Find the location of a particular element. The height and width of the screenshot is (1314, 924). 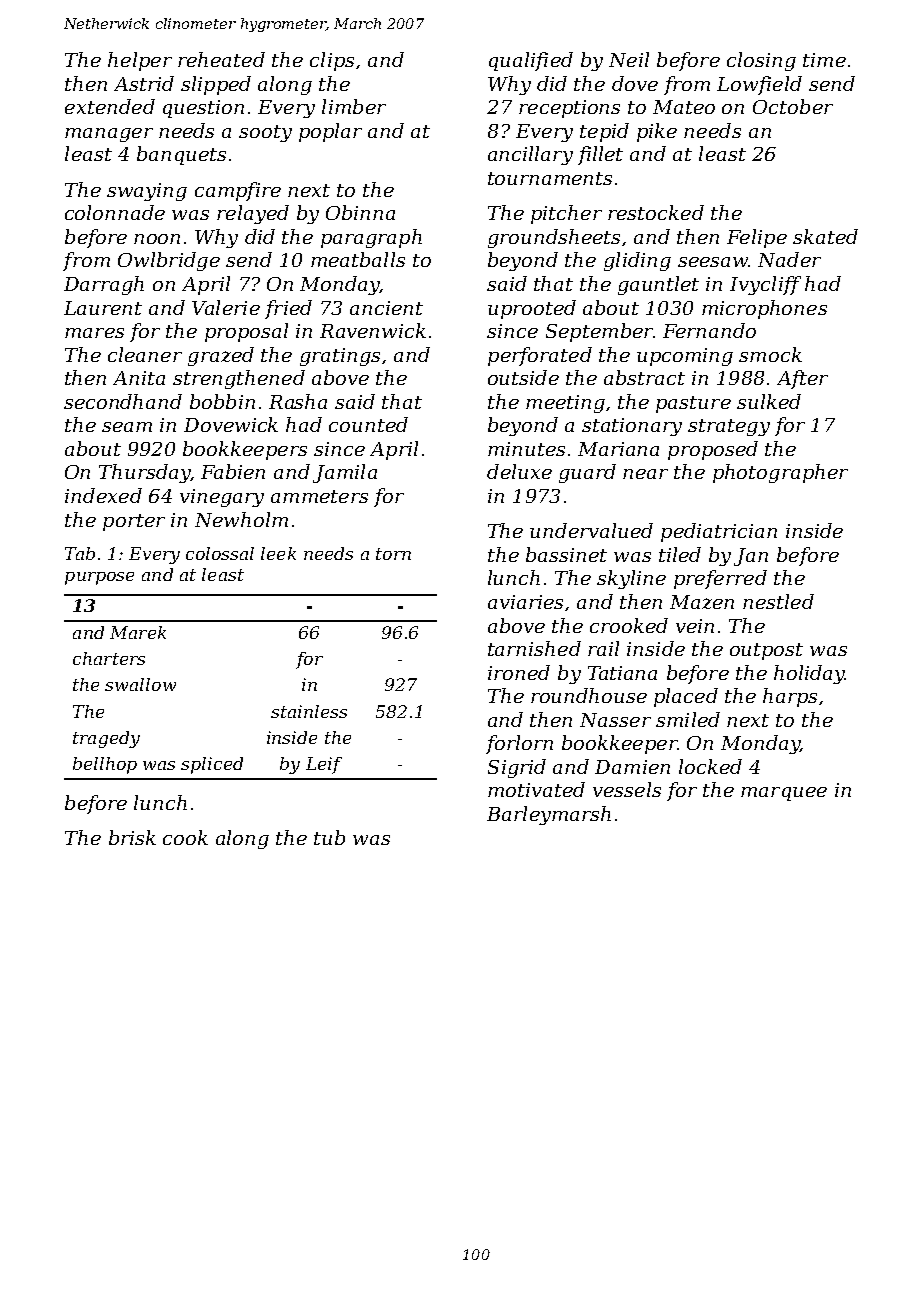

smiled is located at coordinates (688, 719).
